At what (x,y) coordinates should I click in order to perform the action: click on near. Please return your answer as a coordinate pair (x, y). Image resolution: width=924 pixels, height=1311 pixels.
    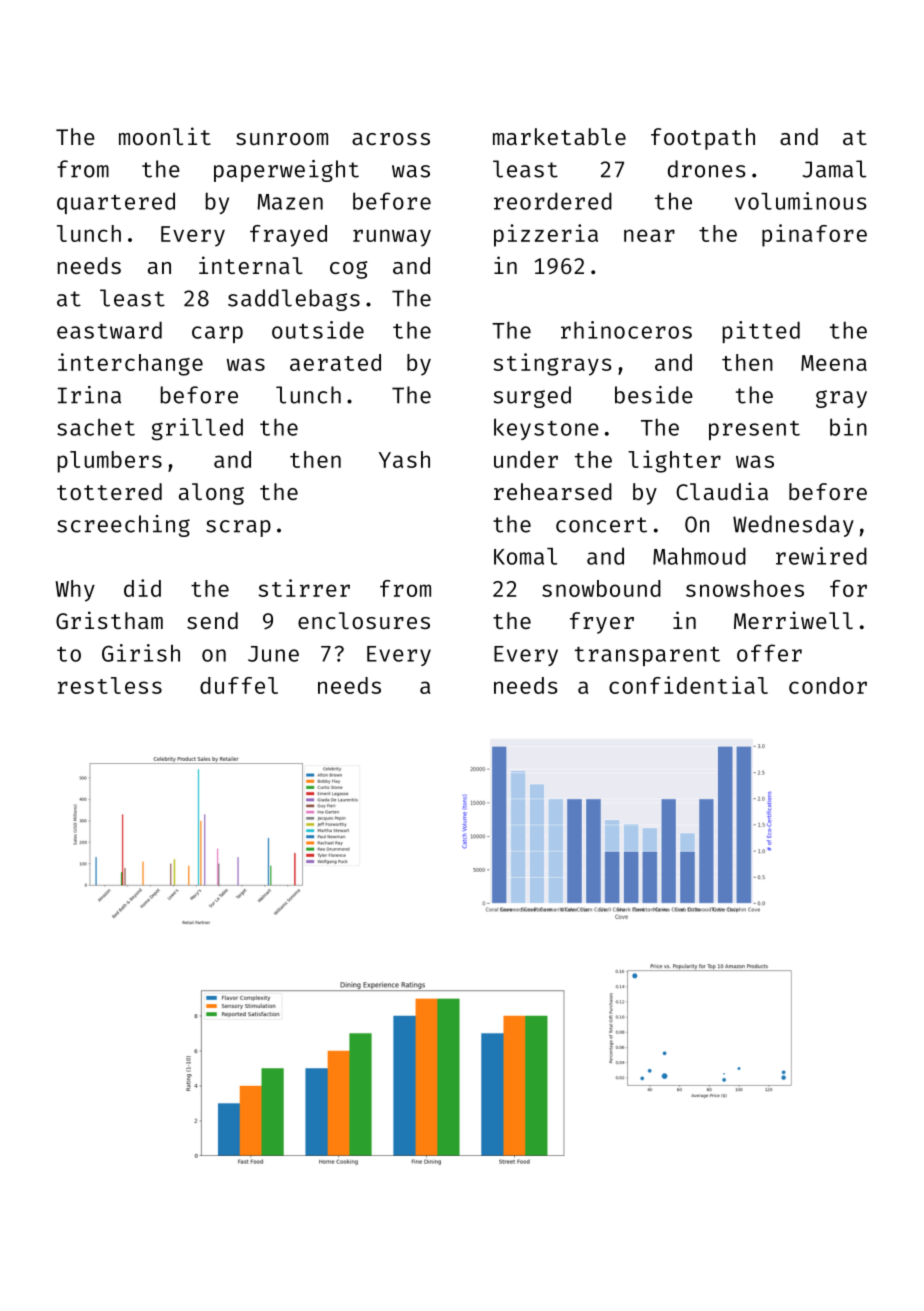
    Looking at the image, I should click on (649, 235).
